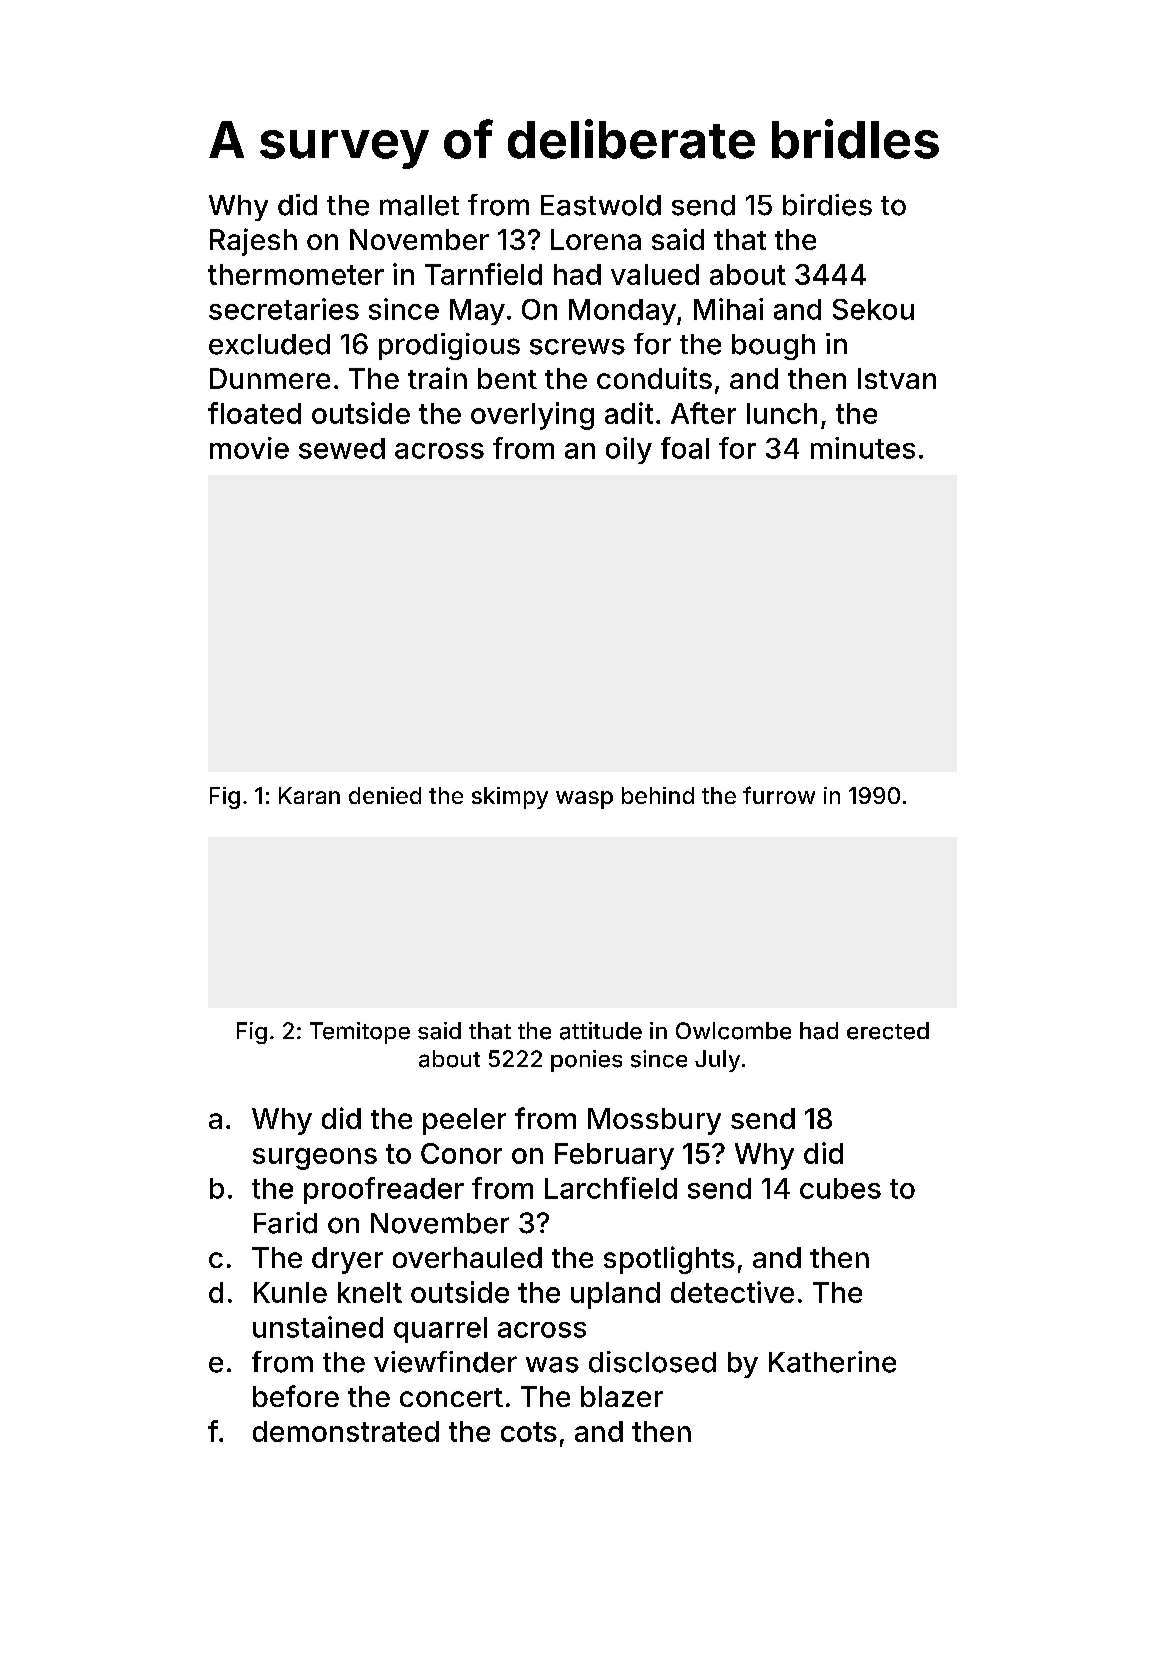 The width and height of the image is (1165, 1654). Describe the element at coordinates (669, 1260) in the image. I see `spotlights` at that location.
